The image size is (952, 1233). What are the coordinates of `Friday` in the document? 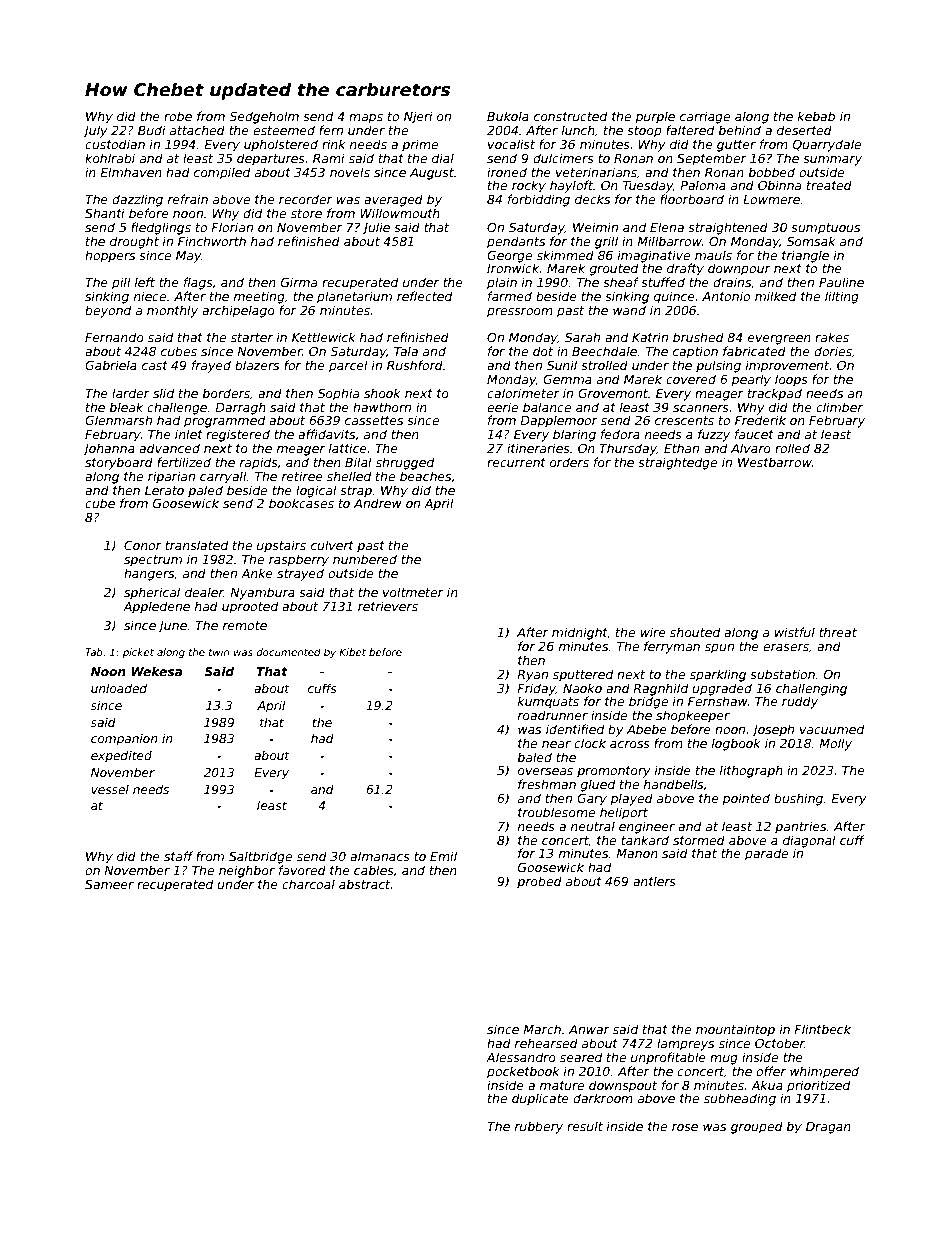 It's located at (536, 689).
